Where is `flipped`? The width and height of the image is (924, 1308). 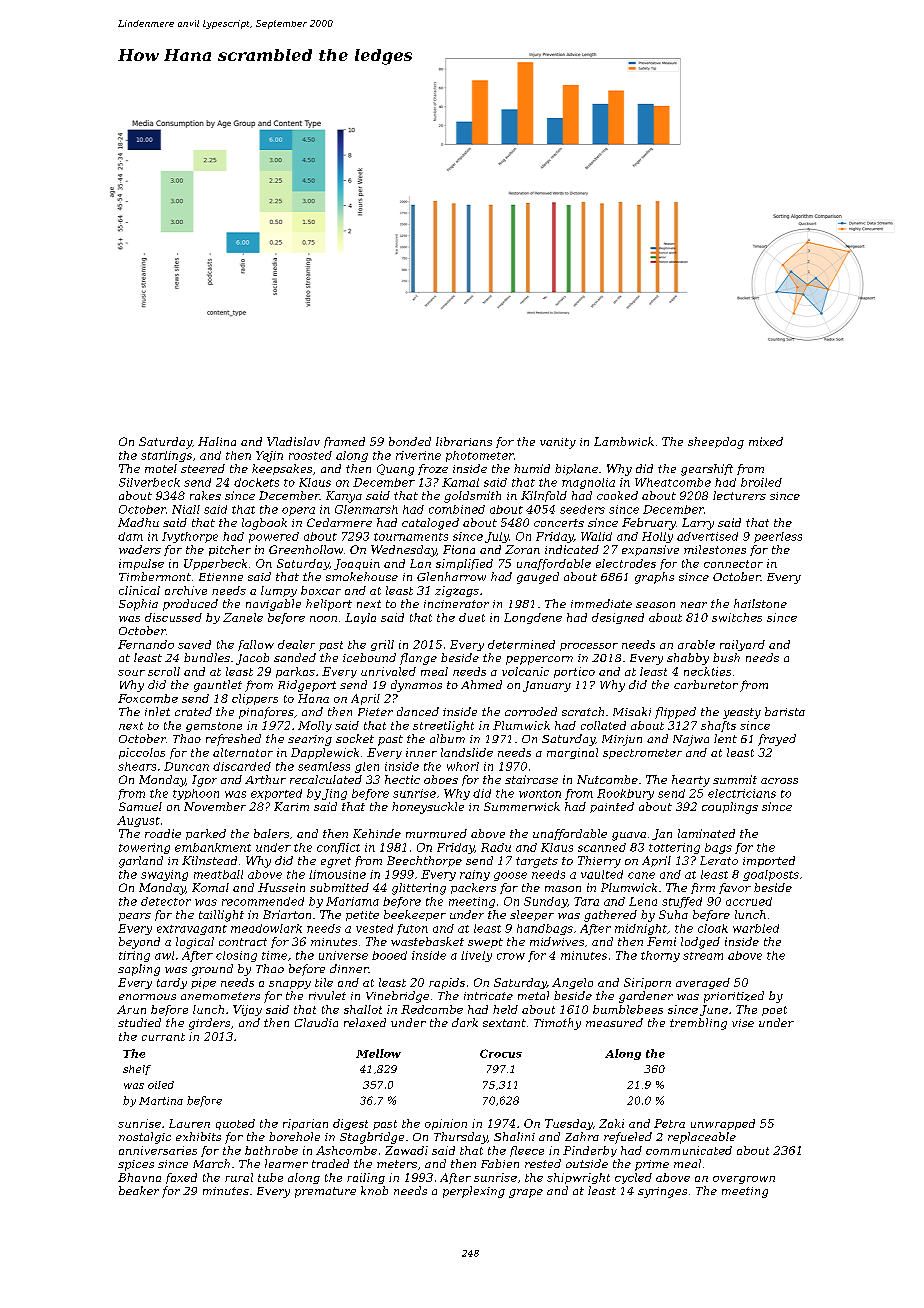
flipped is located at coordinates (675, 713).
